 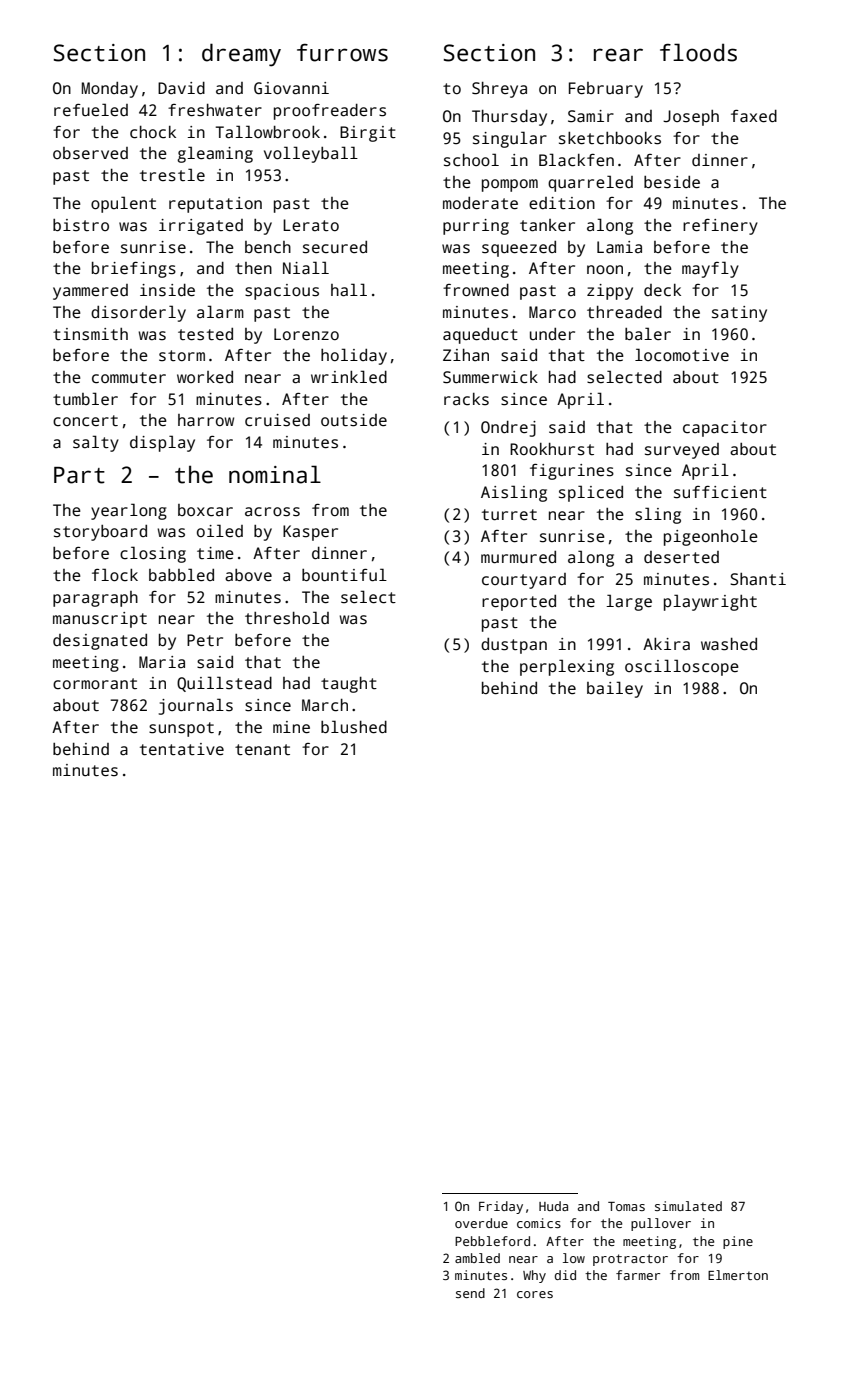 I want to click on surveyed, so click(x=682, y=451).
